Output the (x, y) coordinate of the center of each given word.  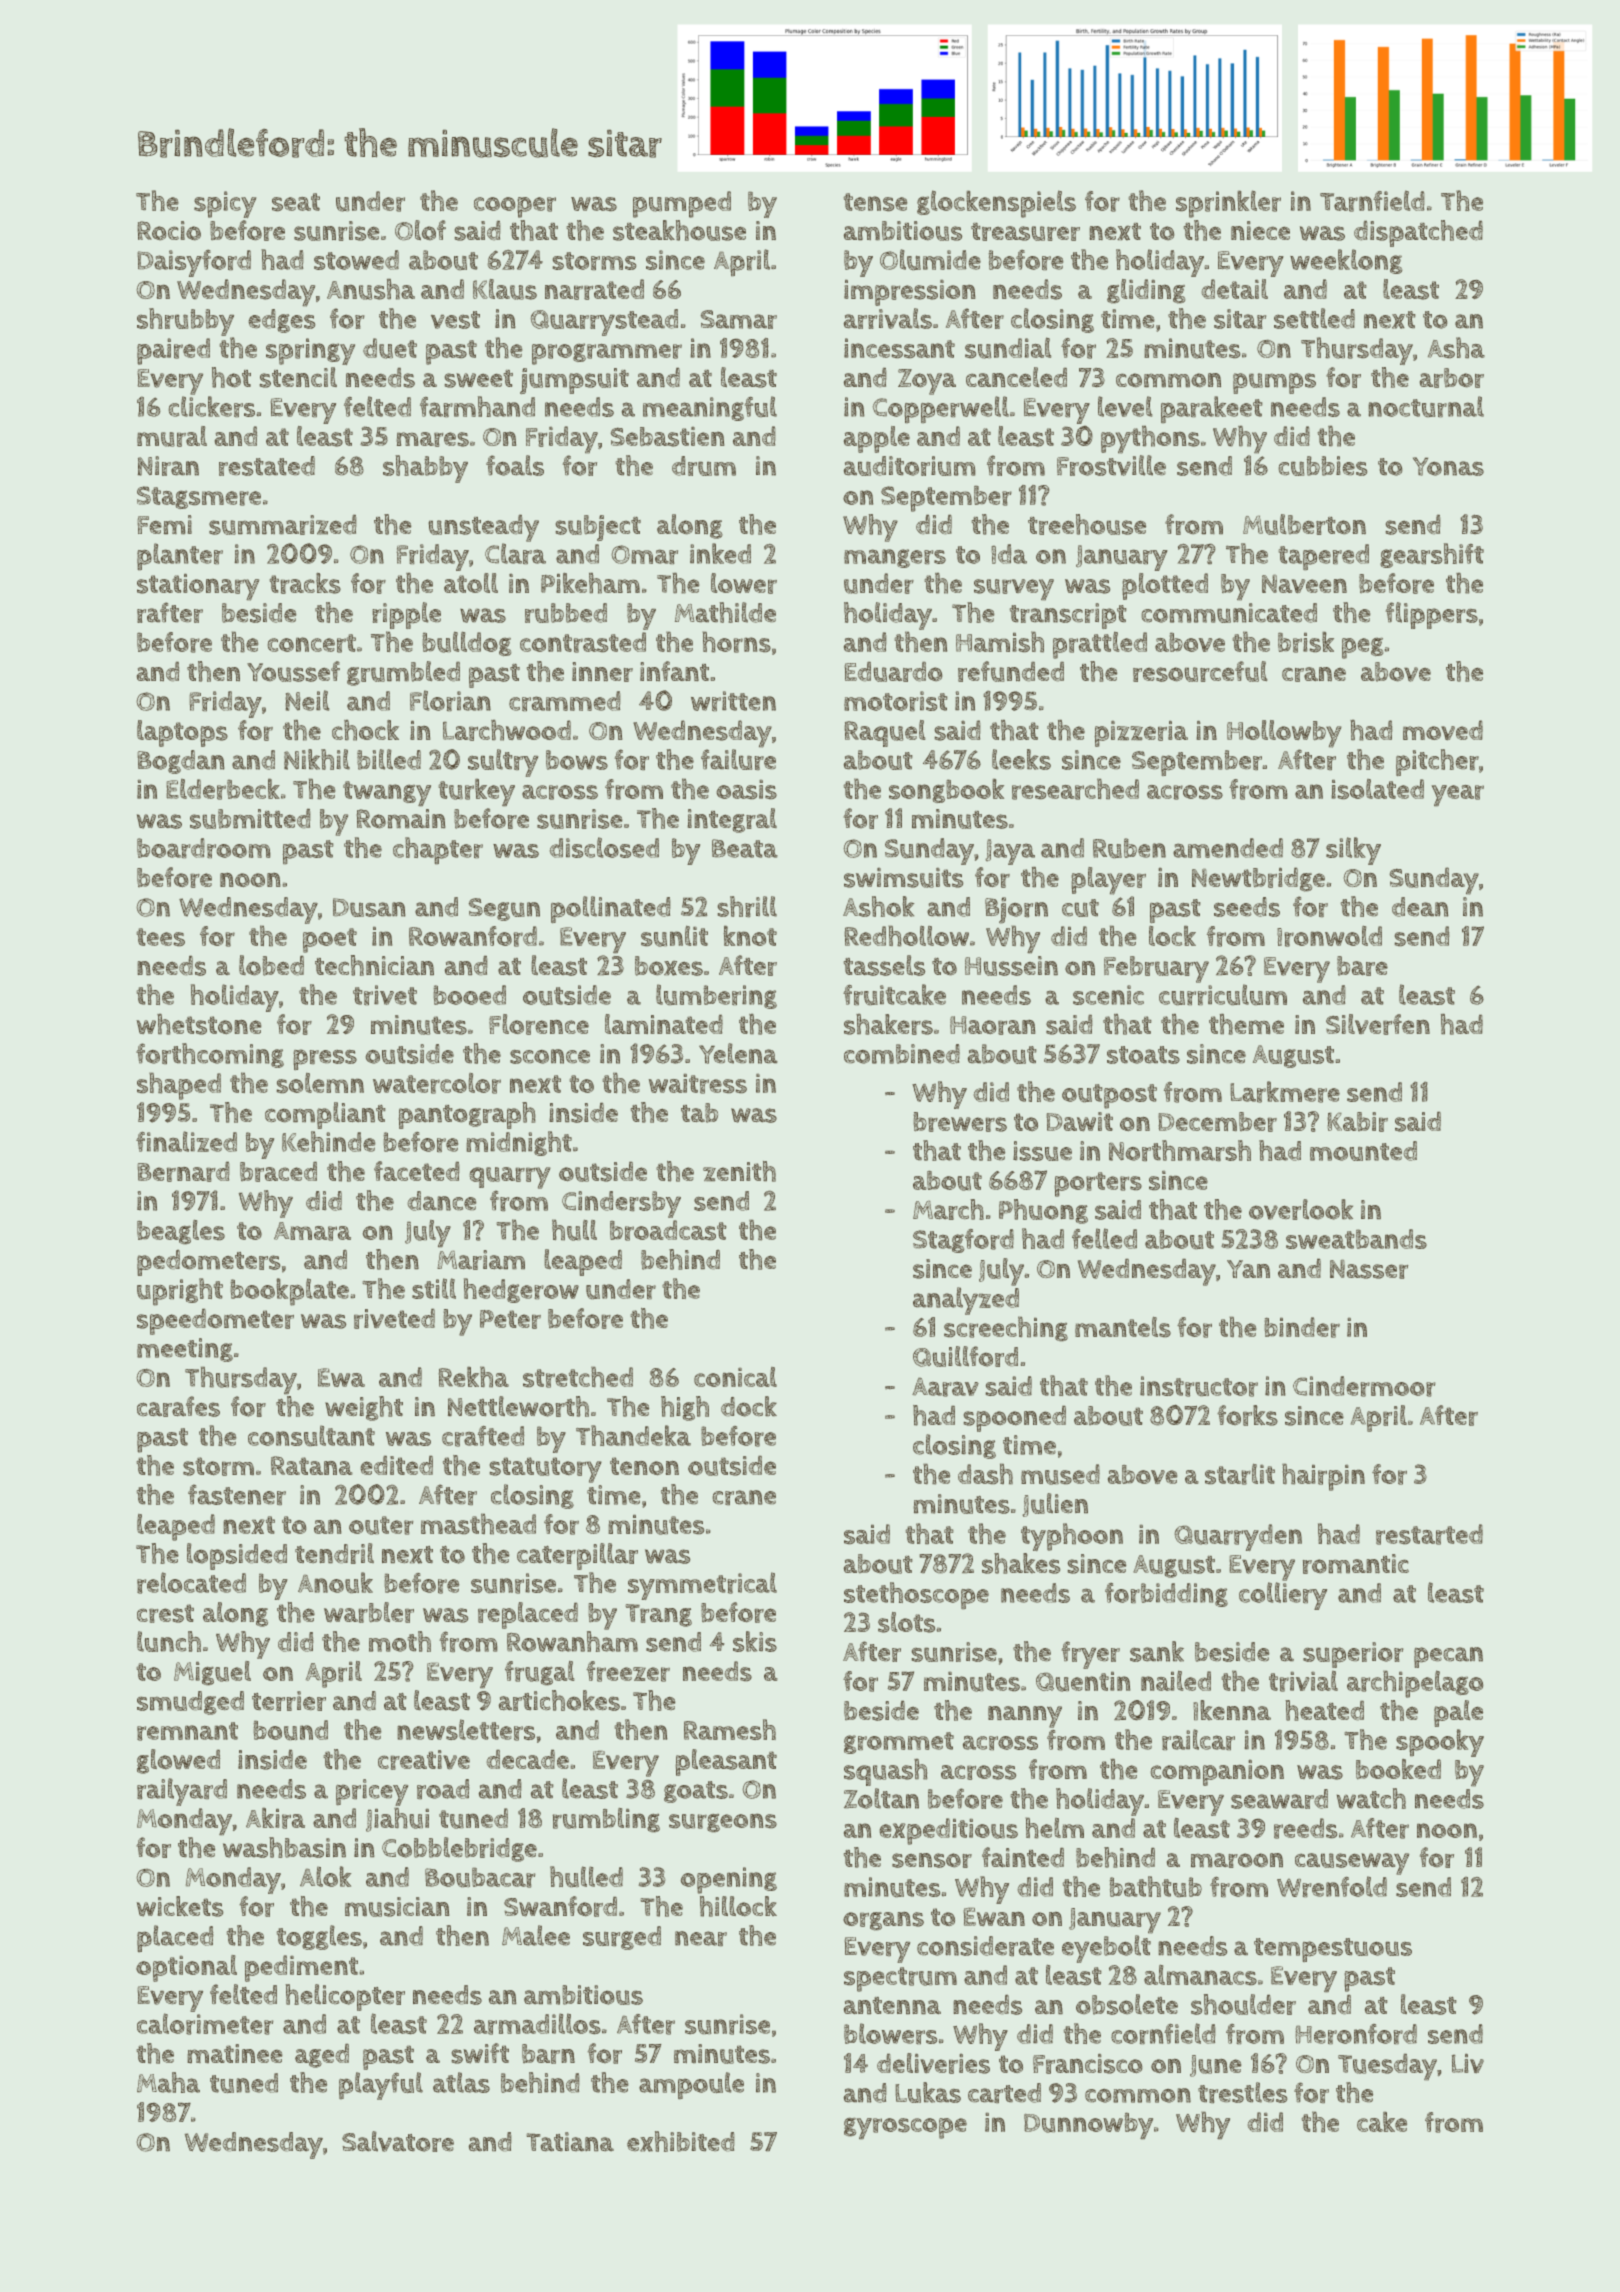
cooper (515, 207)
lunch (169, 1641)
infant (674, 671)
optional (186, 1968)
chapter (438, 850)
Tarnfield (1372, 201)
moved (1443, 730)
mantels (1123, 1327)
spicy (225, 204)
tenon (644, 1466)
